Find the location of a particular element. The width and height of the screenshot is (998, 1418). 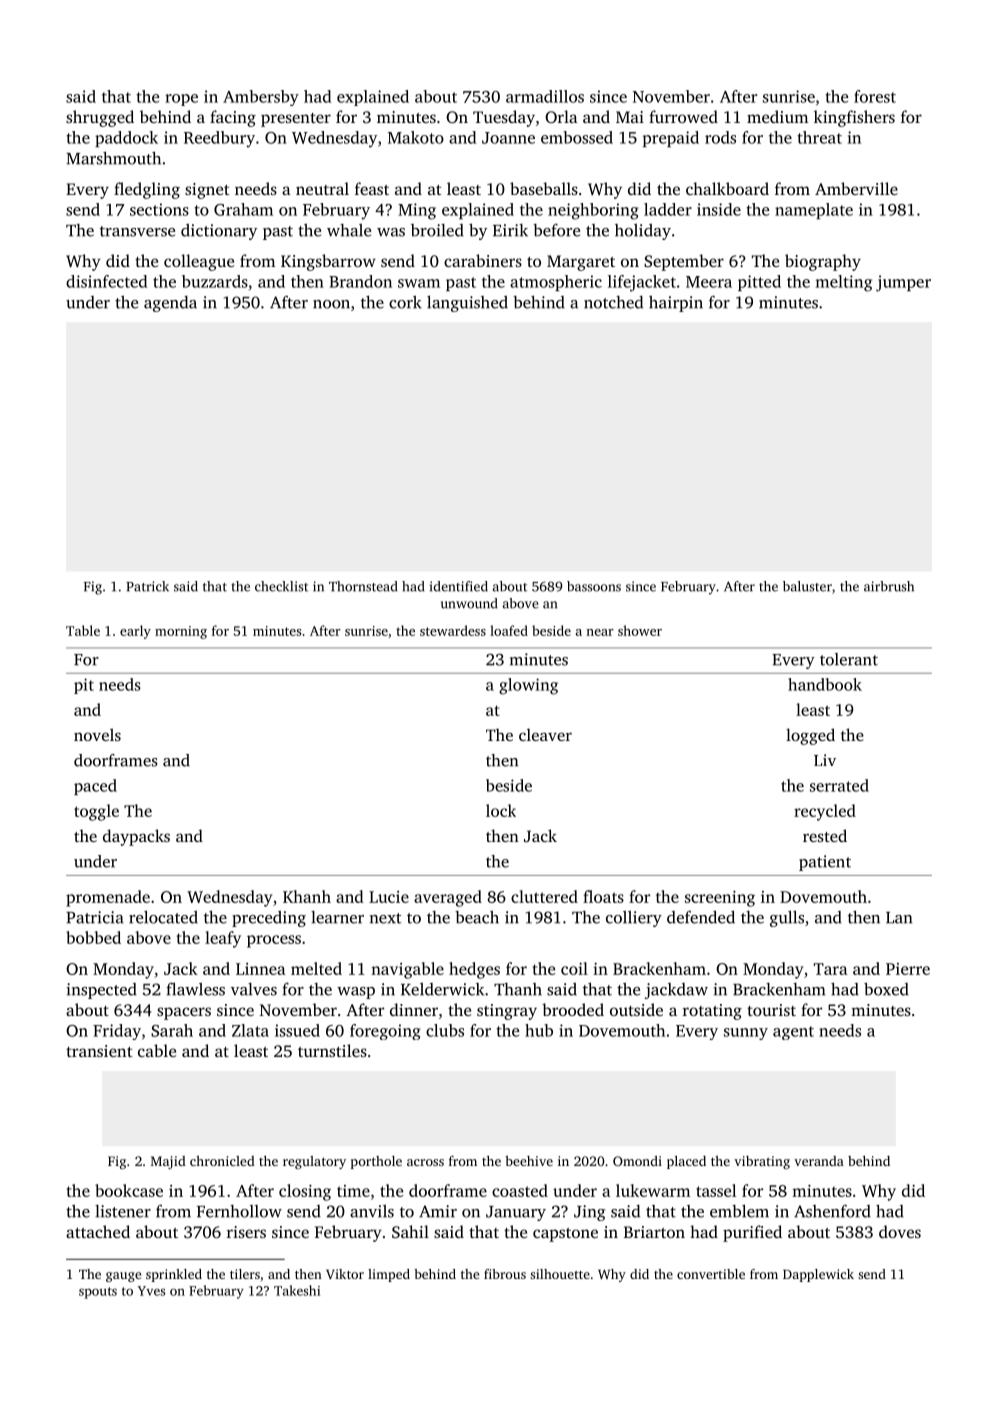

rope is located at coordinates (181, 100).
